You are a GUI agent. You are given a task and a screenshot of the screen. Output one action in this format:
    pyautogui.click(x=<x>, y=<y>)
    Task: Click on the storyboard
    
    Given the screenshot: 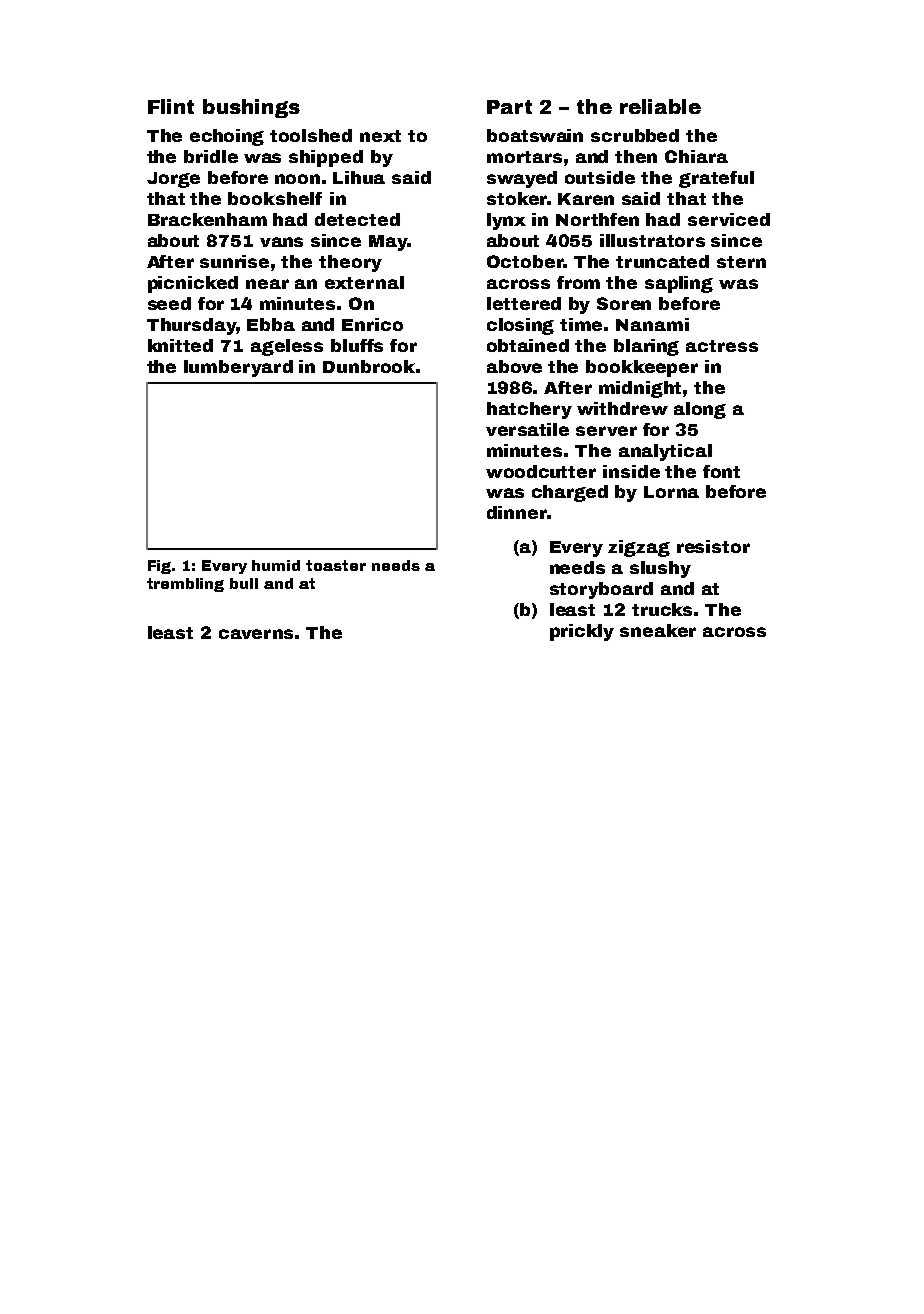 What is the action you would take?
    pyautogui.click(x=601, y=590)
